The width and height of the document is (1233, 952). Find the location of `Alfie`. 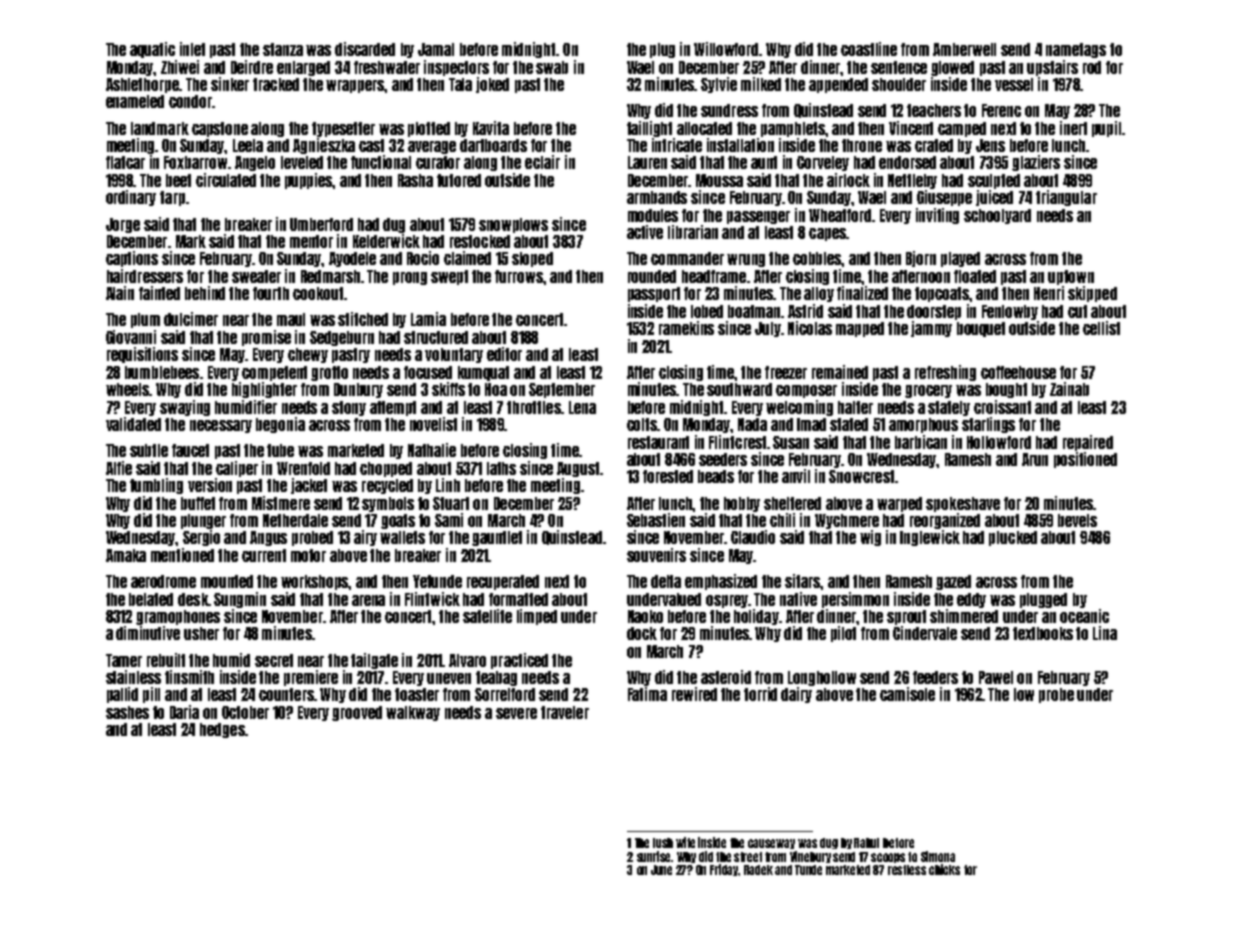

Alfie is located at coordinates (119, 468).
